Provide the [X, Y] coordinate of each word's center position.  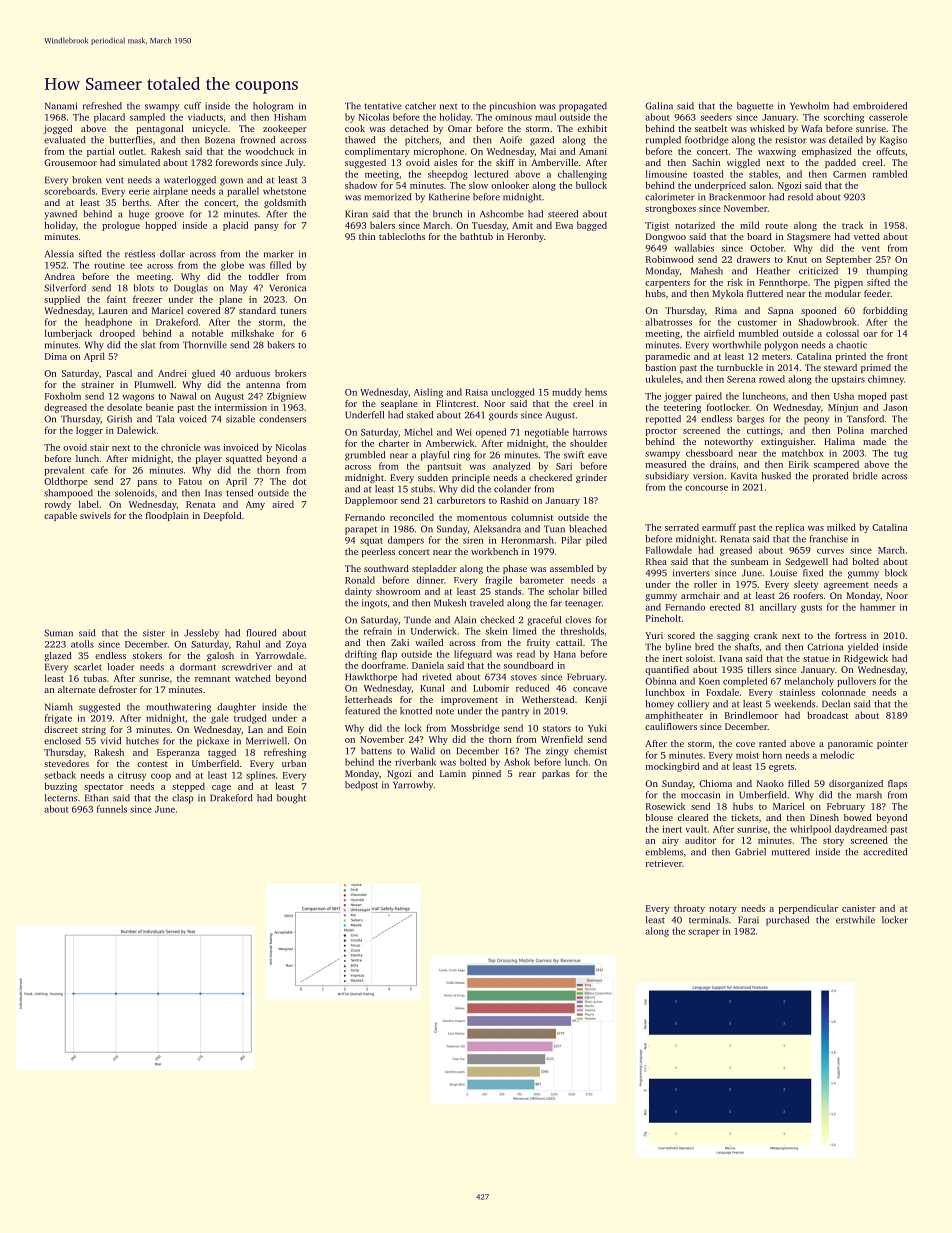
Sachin [706, 162]
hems [596, 392]
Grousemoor [70, 162]
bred [704, 647]
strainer [97, 384]
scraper [704, 933]
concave [590, 689]
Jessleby [201, 634]
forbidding [885, 311]
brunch [447, 214]
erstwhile [855, 920]
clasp [183, 799]
